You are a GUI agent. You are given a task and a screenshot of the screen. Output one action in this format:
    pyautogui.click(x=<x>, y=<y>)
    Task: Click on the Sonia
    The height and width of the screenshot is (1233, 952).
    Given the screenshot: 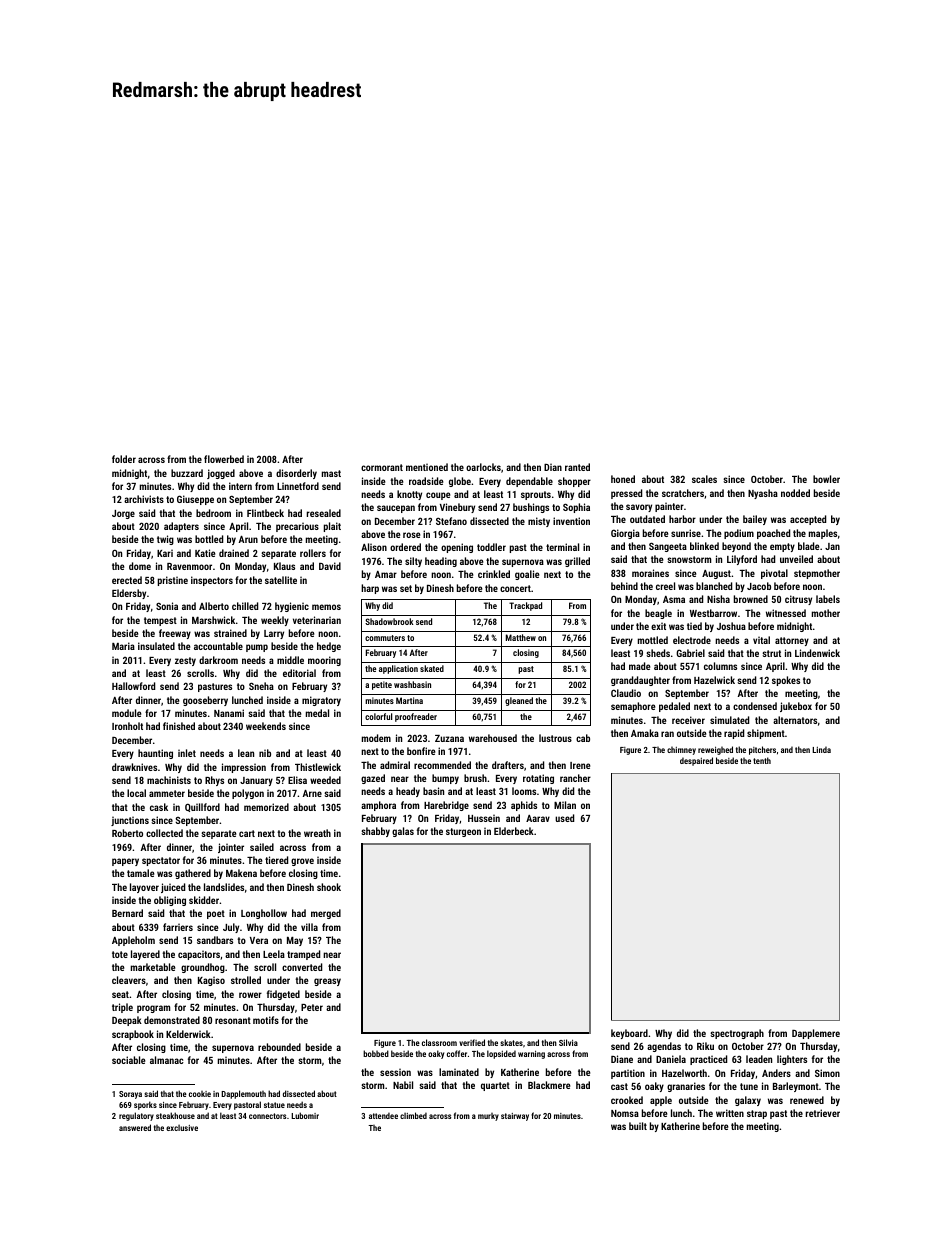 What is the action you would take?
    pyautogui.click(x=167, y=606)
